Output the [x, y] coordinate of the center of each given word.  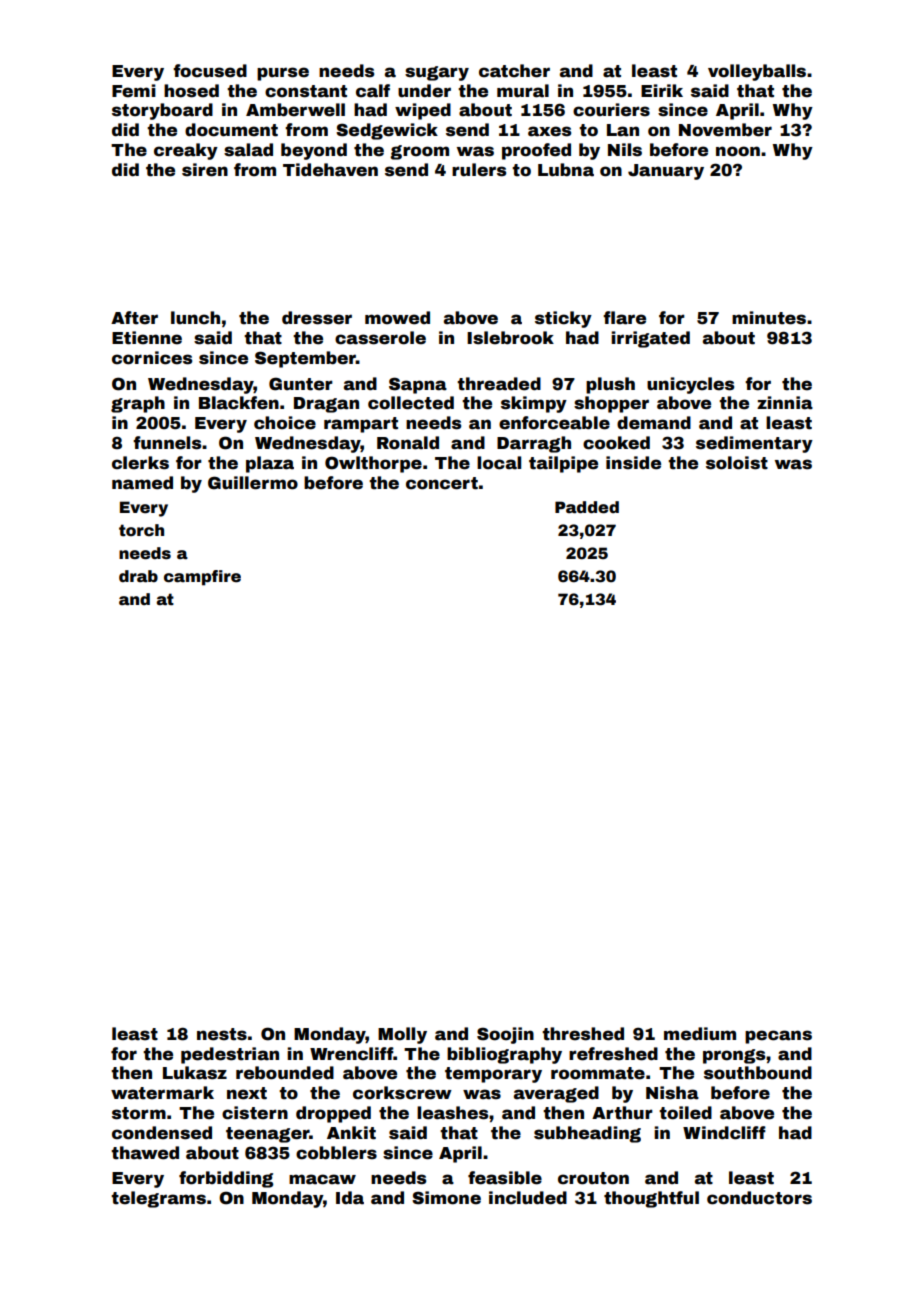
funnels [167, 443]
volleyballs [757, 72]
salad [248, 150]
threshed [583, 1034]
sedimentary [754, 444]
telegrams [158, 1199]
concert [442, 483]
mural [523, 91]
